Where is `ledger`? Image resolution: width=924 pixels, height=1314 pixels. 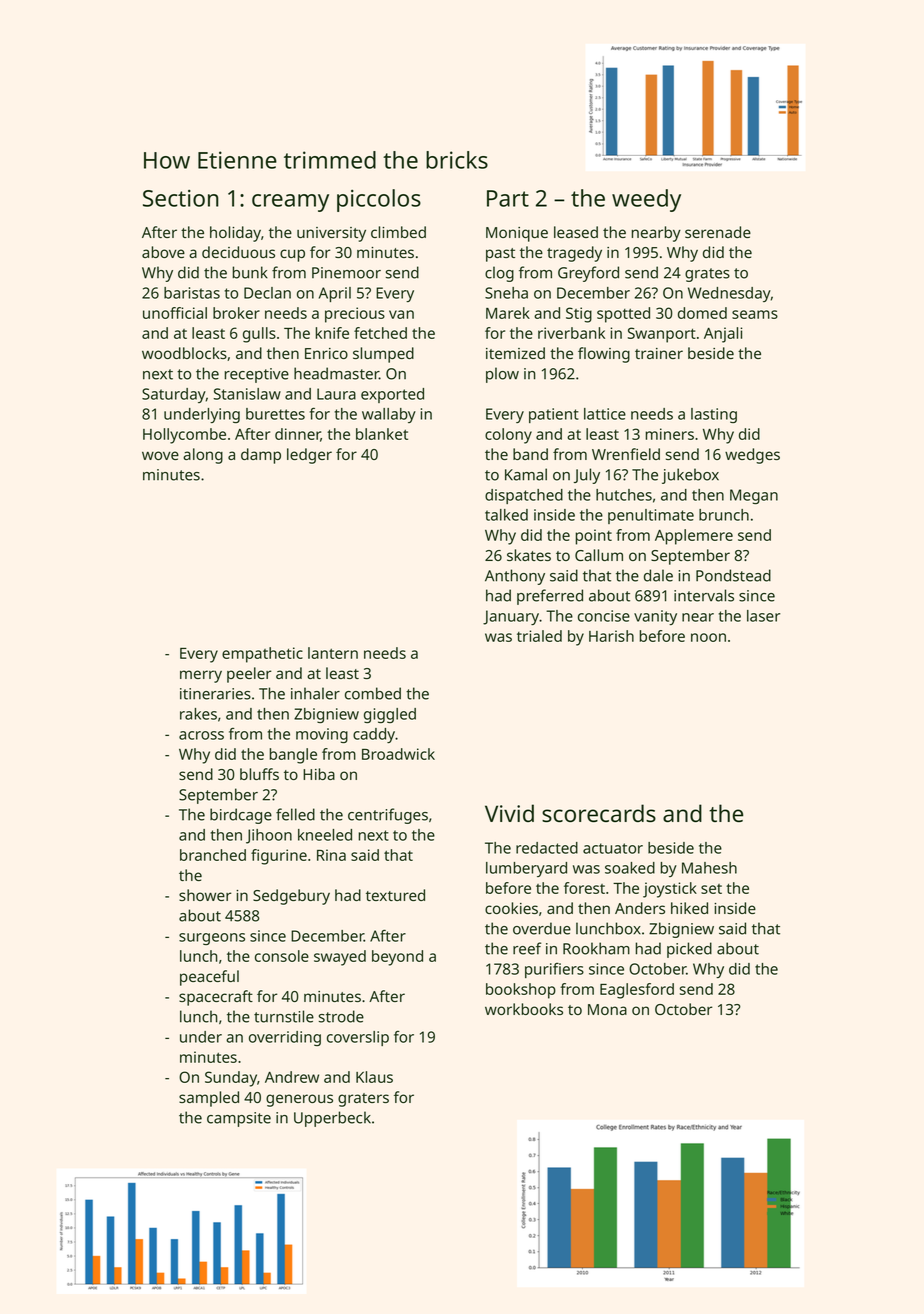 ledger is located at coordinates (309, 456).
